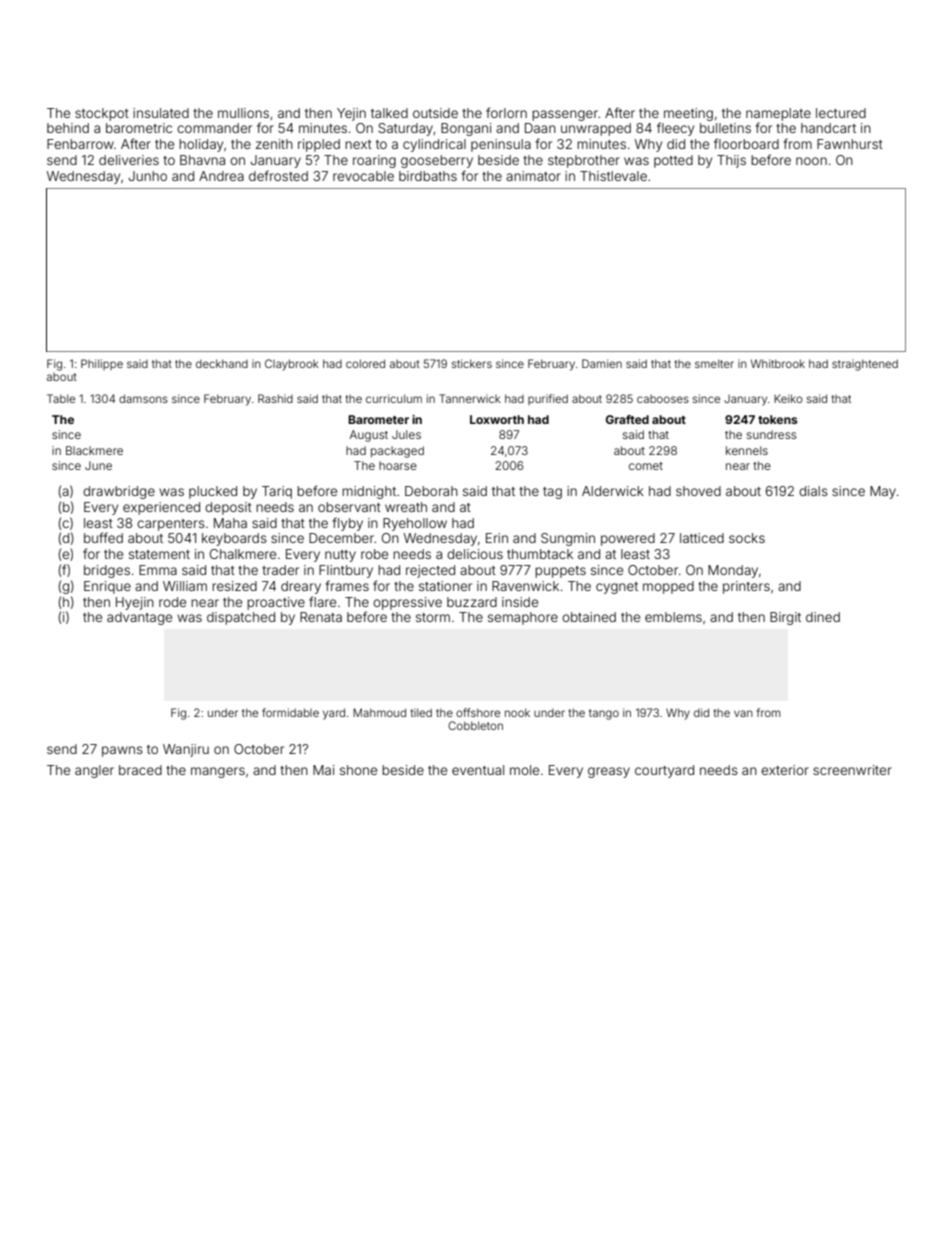 This image has height=1233, width=952. What do you see at coordinates (290, 712) in the image?
I see `formidable` at bounding box center [290, 712].
